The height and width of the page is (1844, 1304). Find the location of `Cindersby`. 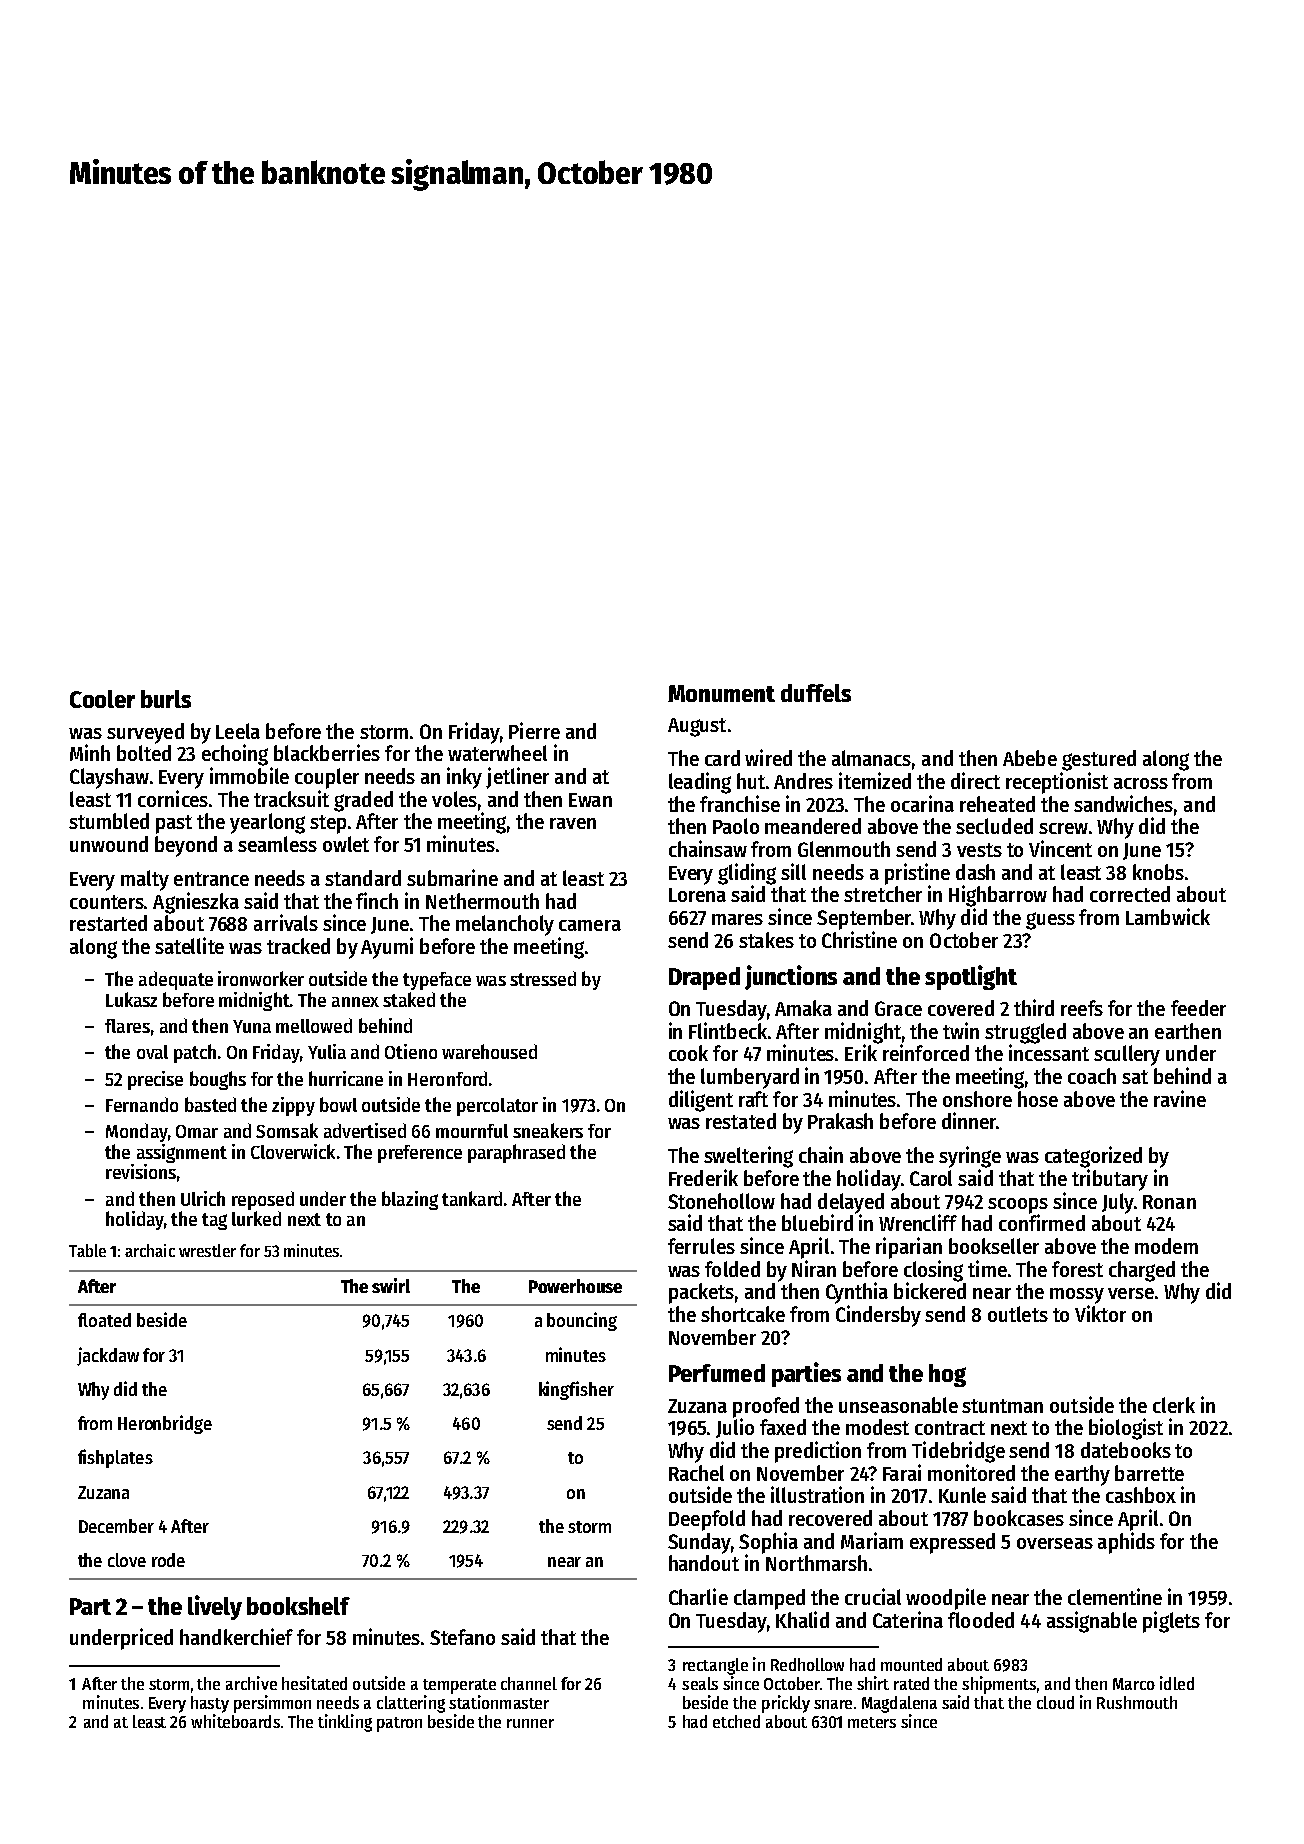

Cindersby is located at coordinates (878, 1316).
